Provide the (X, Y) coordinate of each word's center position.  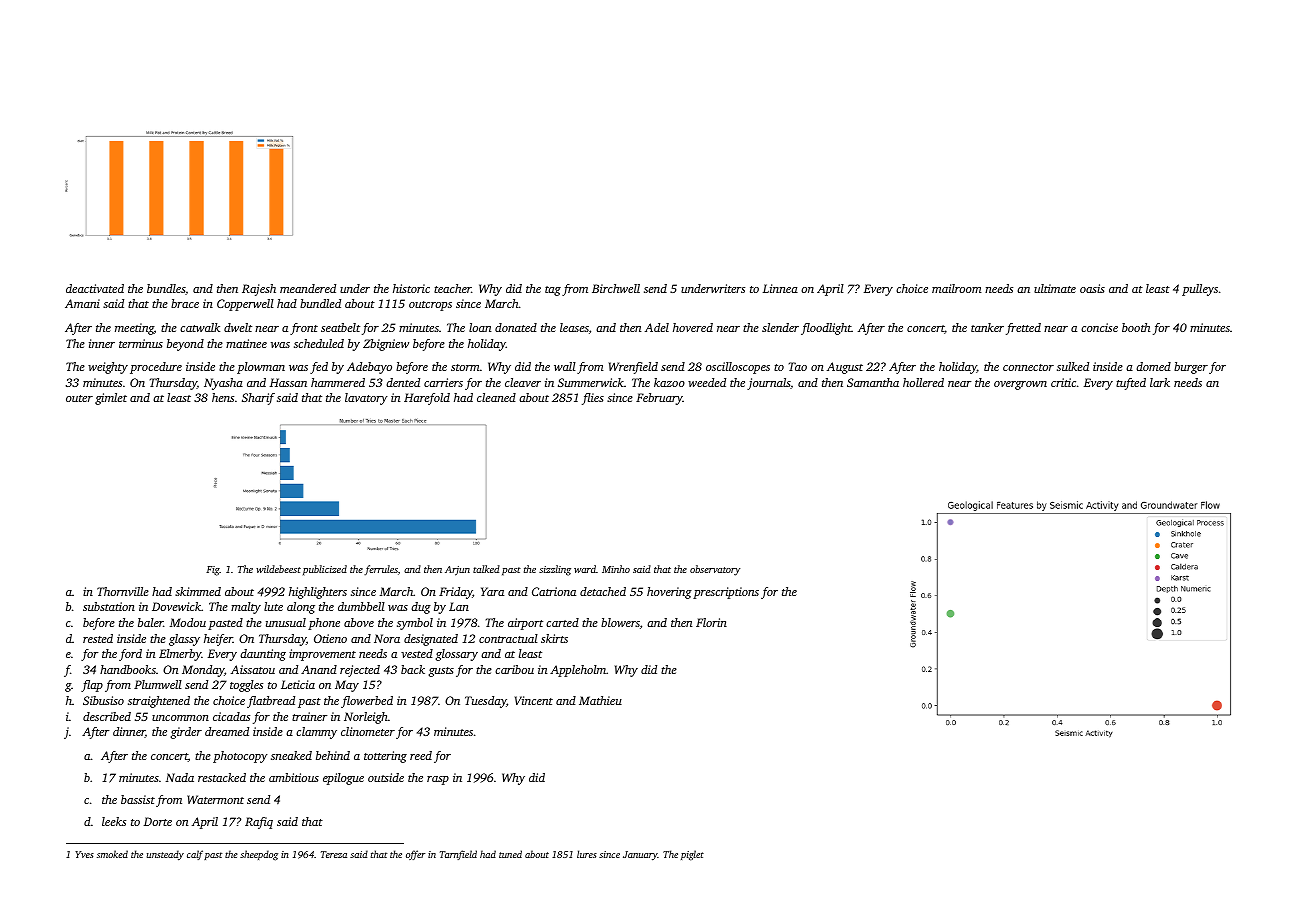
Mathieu (600, 700)
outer (79, 398)
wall (565, 366)
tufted (1131, 384)
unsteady (165, 855)
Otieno (330, 638)
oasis (1092, 288)
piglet (692, 855)
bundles (166, 288)
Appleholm (578, 671)
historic (411, 288)
